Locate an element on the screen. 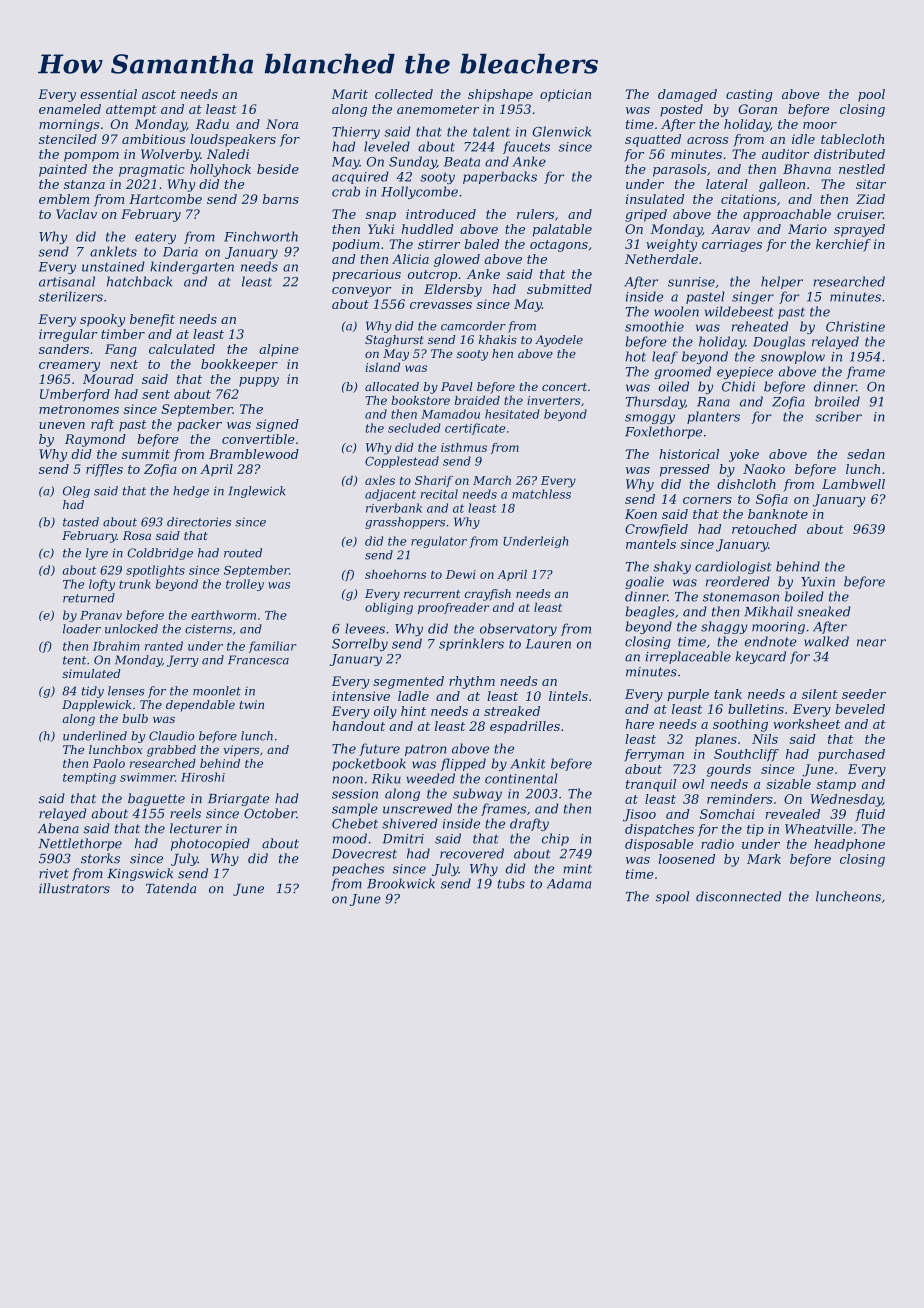 This screenshot has height=1308, width=924. sprinklers is located at coordinates (471, 644).
